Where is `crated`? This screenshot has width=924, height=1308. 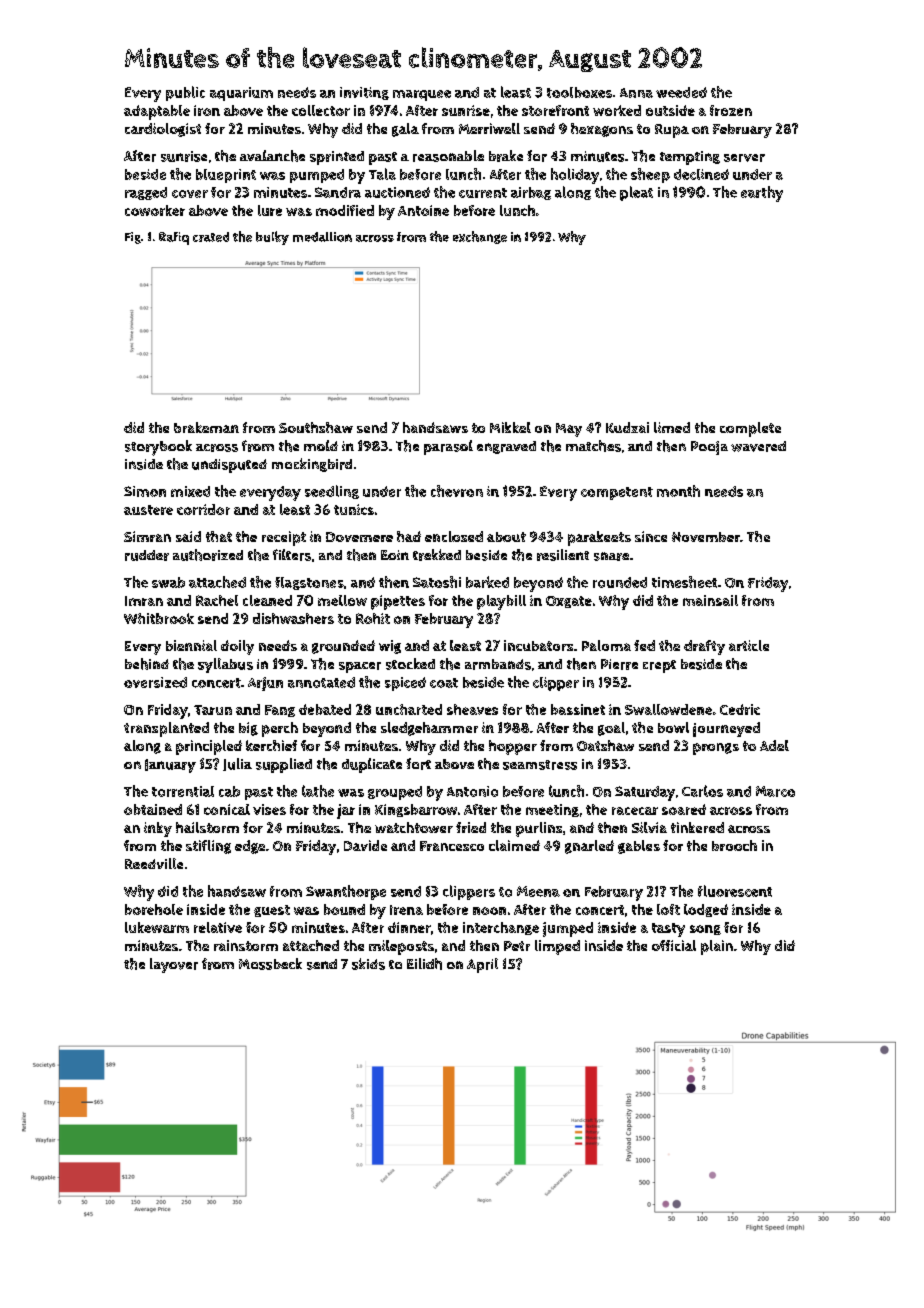 crated is located at coordinates (211, 237).
